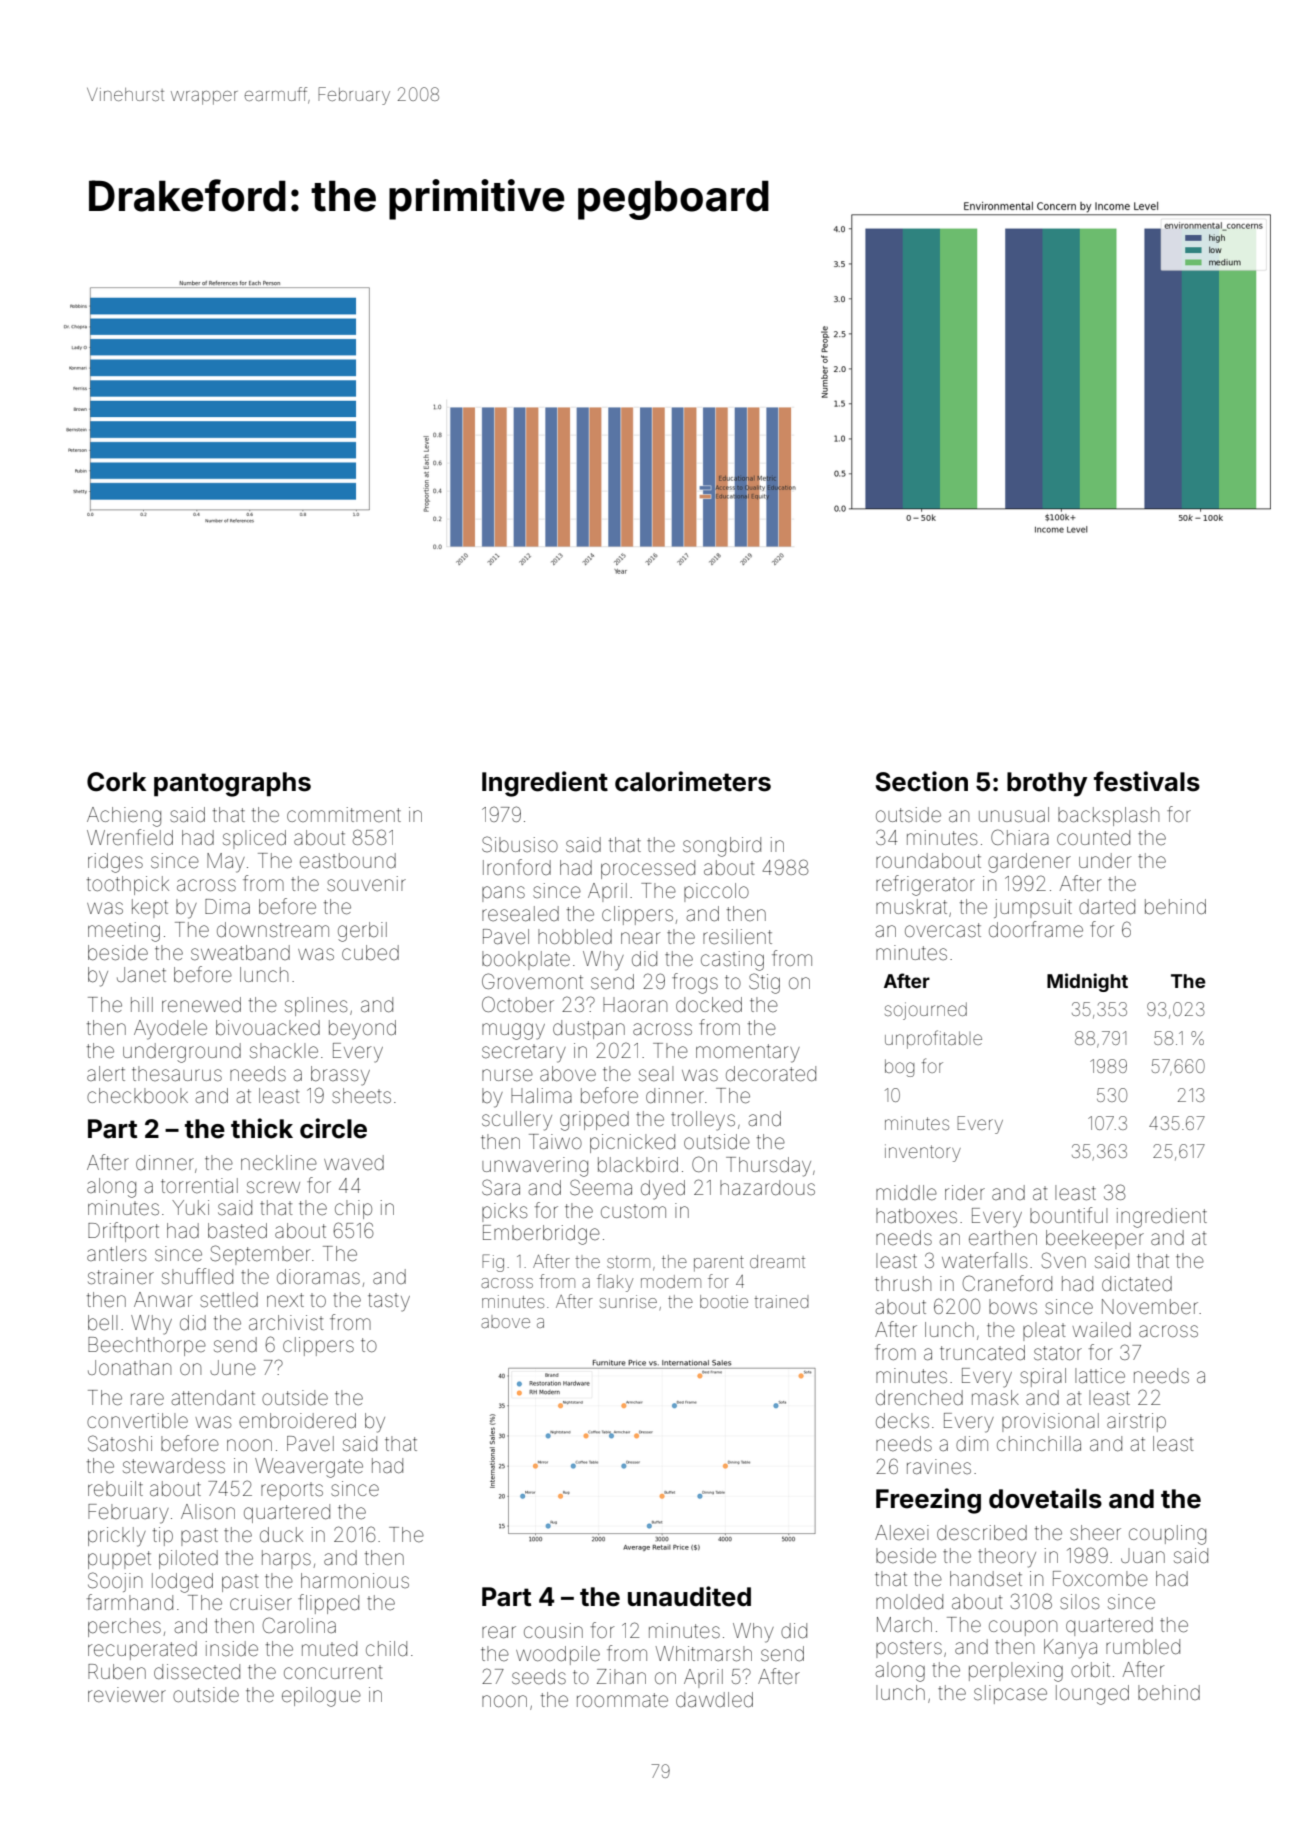 Image resolution: width=1301 pixels, height=1840 pixels. I want to click on bog, so click(899, 1068).
